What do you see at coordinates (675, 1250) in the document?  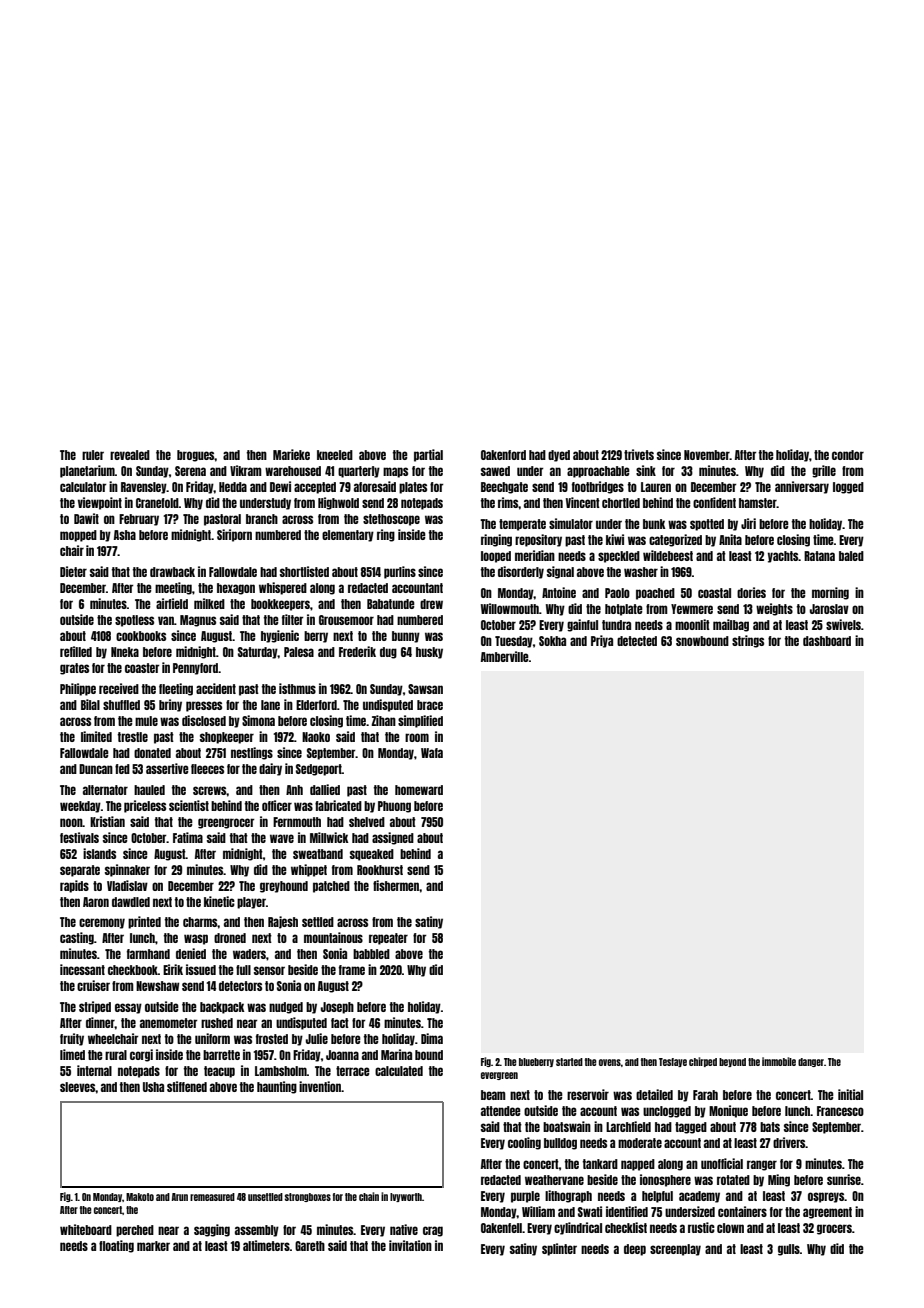 I see `screenplay` at bounding box center [675, 1250].
